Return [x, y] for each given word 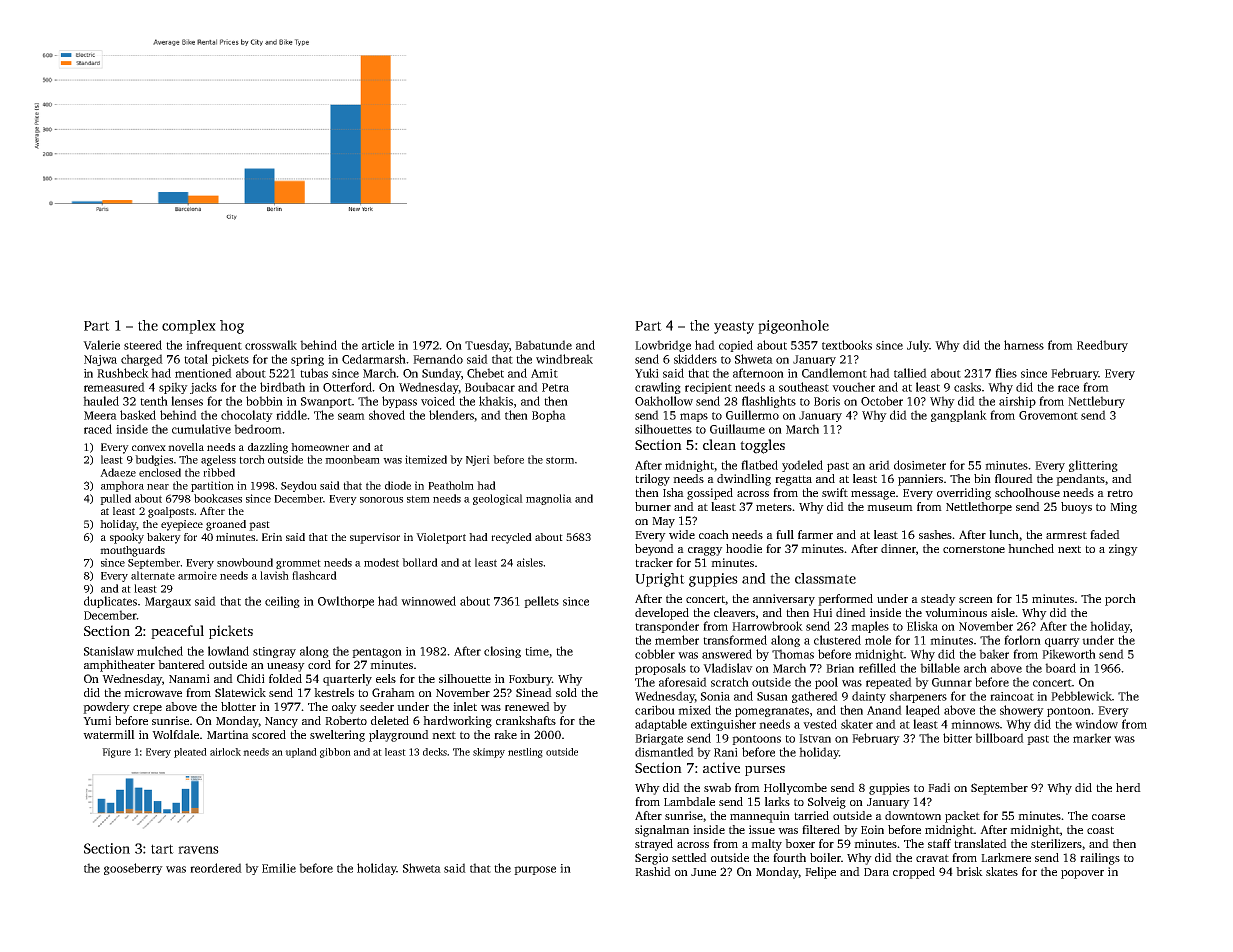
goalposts [171, 512]
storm [560, 460]
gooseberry [133, 869]
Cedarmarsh [374, 359]
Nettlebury [1096, 402]
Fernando [438, 359]
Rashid [653, 871]
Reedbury [1102, 346]
